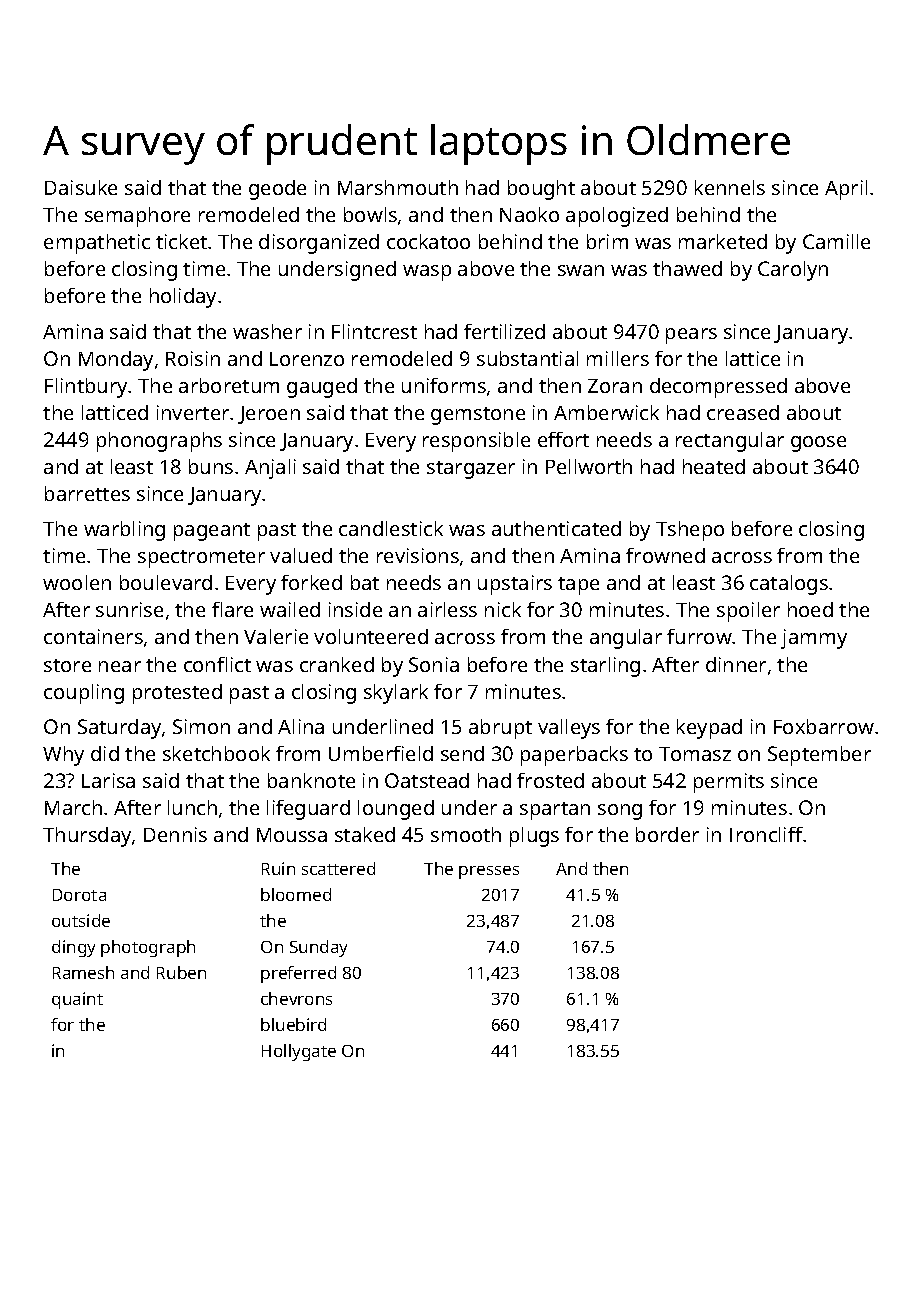 The width and height of the document is (924, 1308). I want to click on Simon, so click(201, 726).
